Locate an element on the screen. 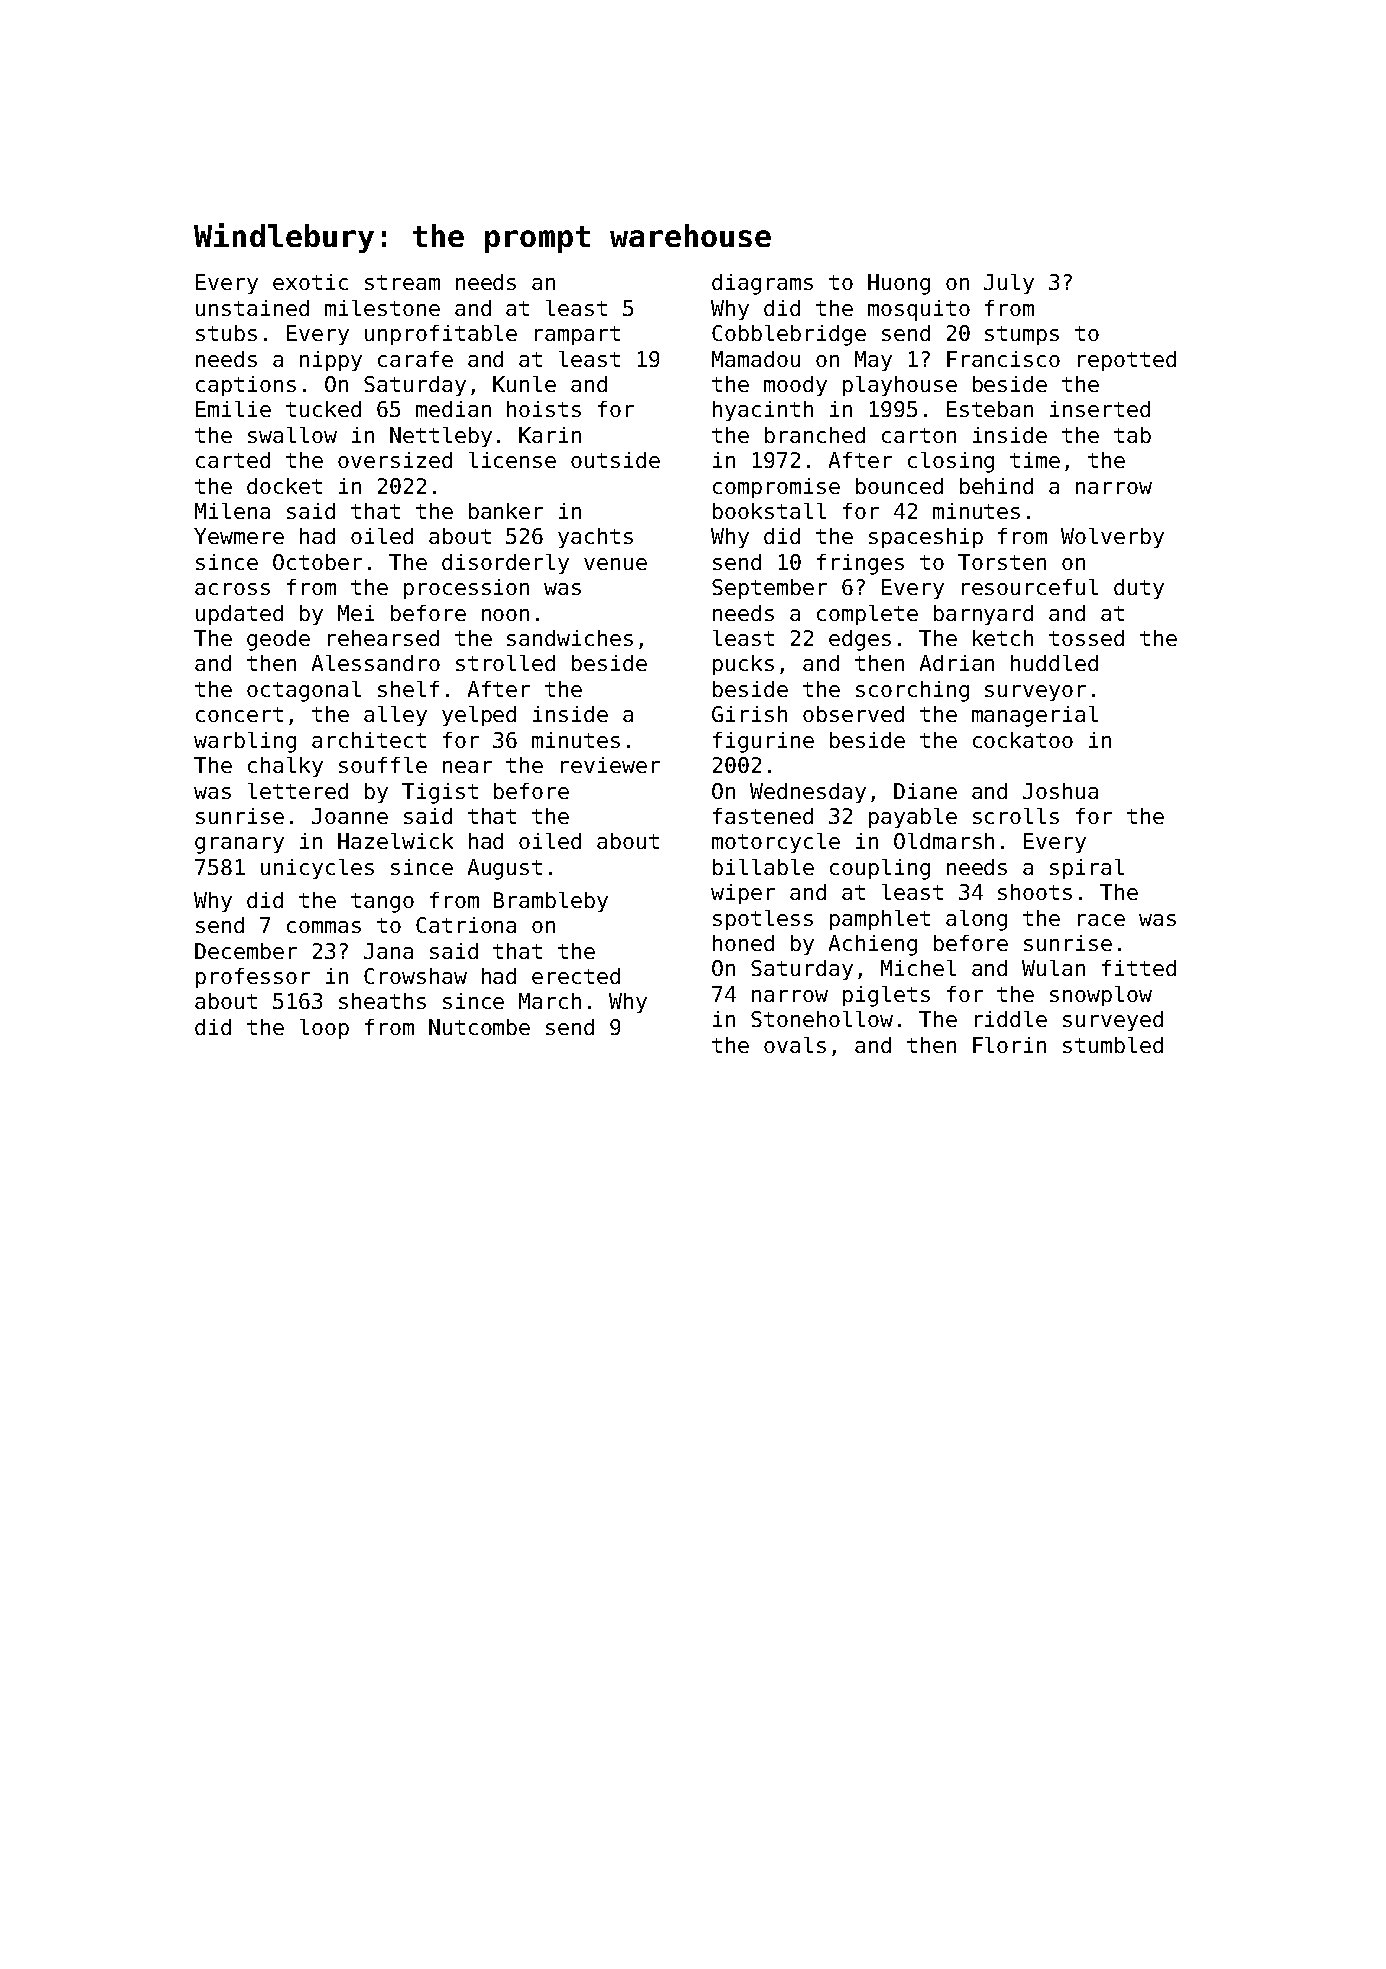  updated is located at coordinates (239, 615).
